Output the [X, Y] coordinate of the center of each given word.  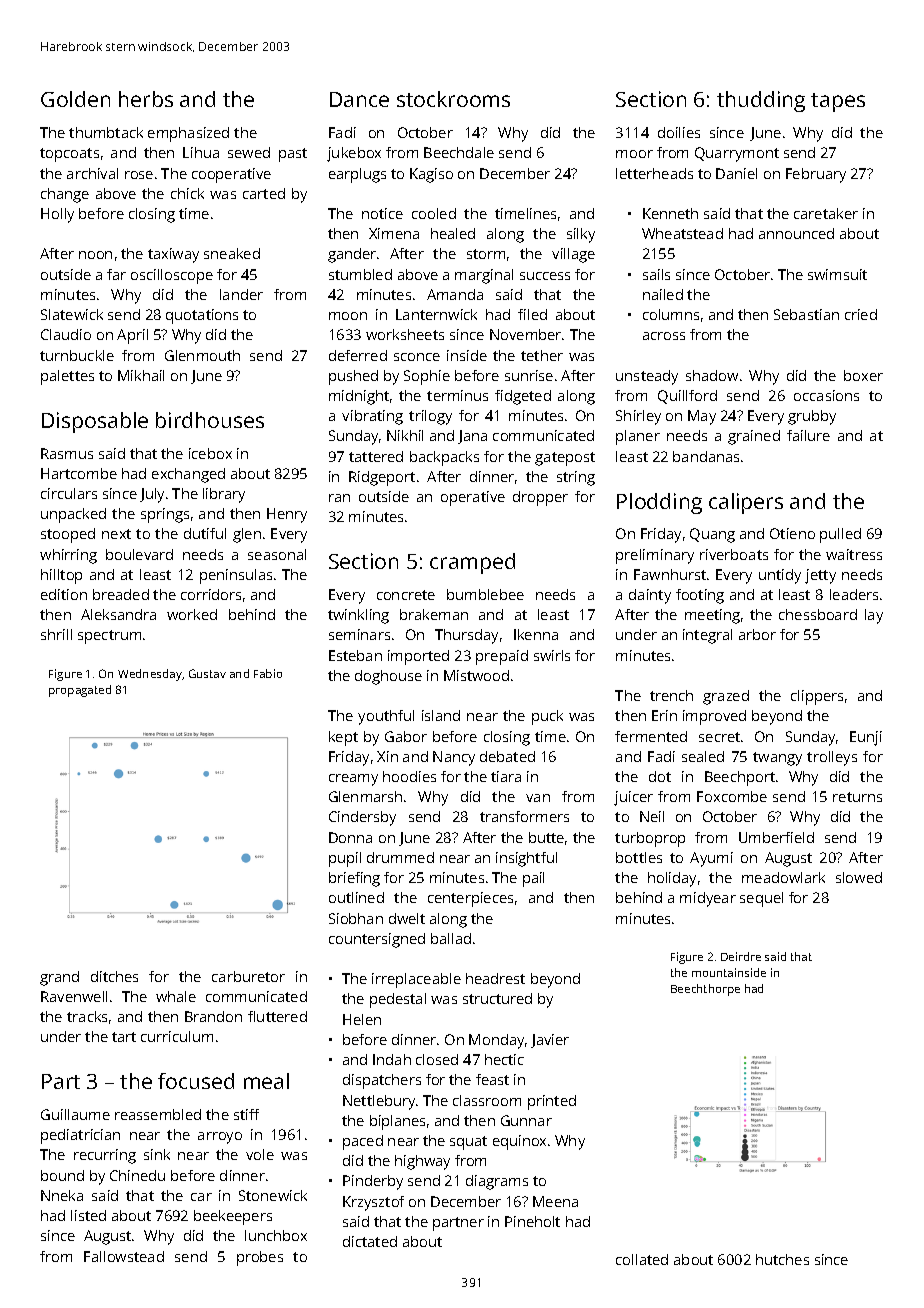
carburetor [248, 976]
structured [497, 998]
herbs [146, 99]
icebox [210, 453]
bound [62, 1175]
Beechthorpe [705, 990]
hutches [782, 1259]
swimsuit [837, 274]
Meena [555, 1201]
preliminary [655, 556]
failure [808, 435]
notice [382, 213]
